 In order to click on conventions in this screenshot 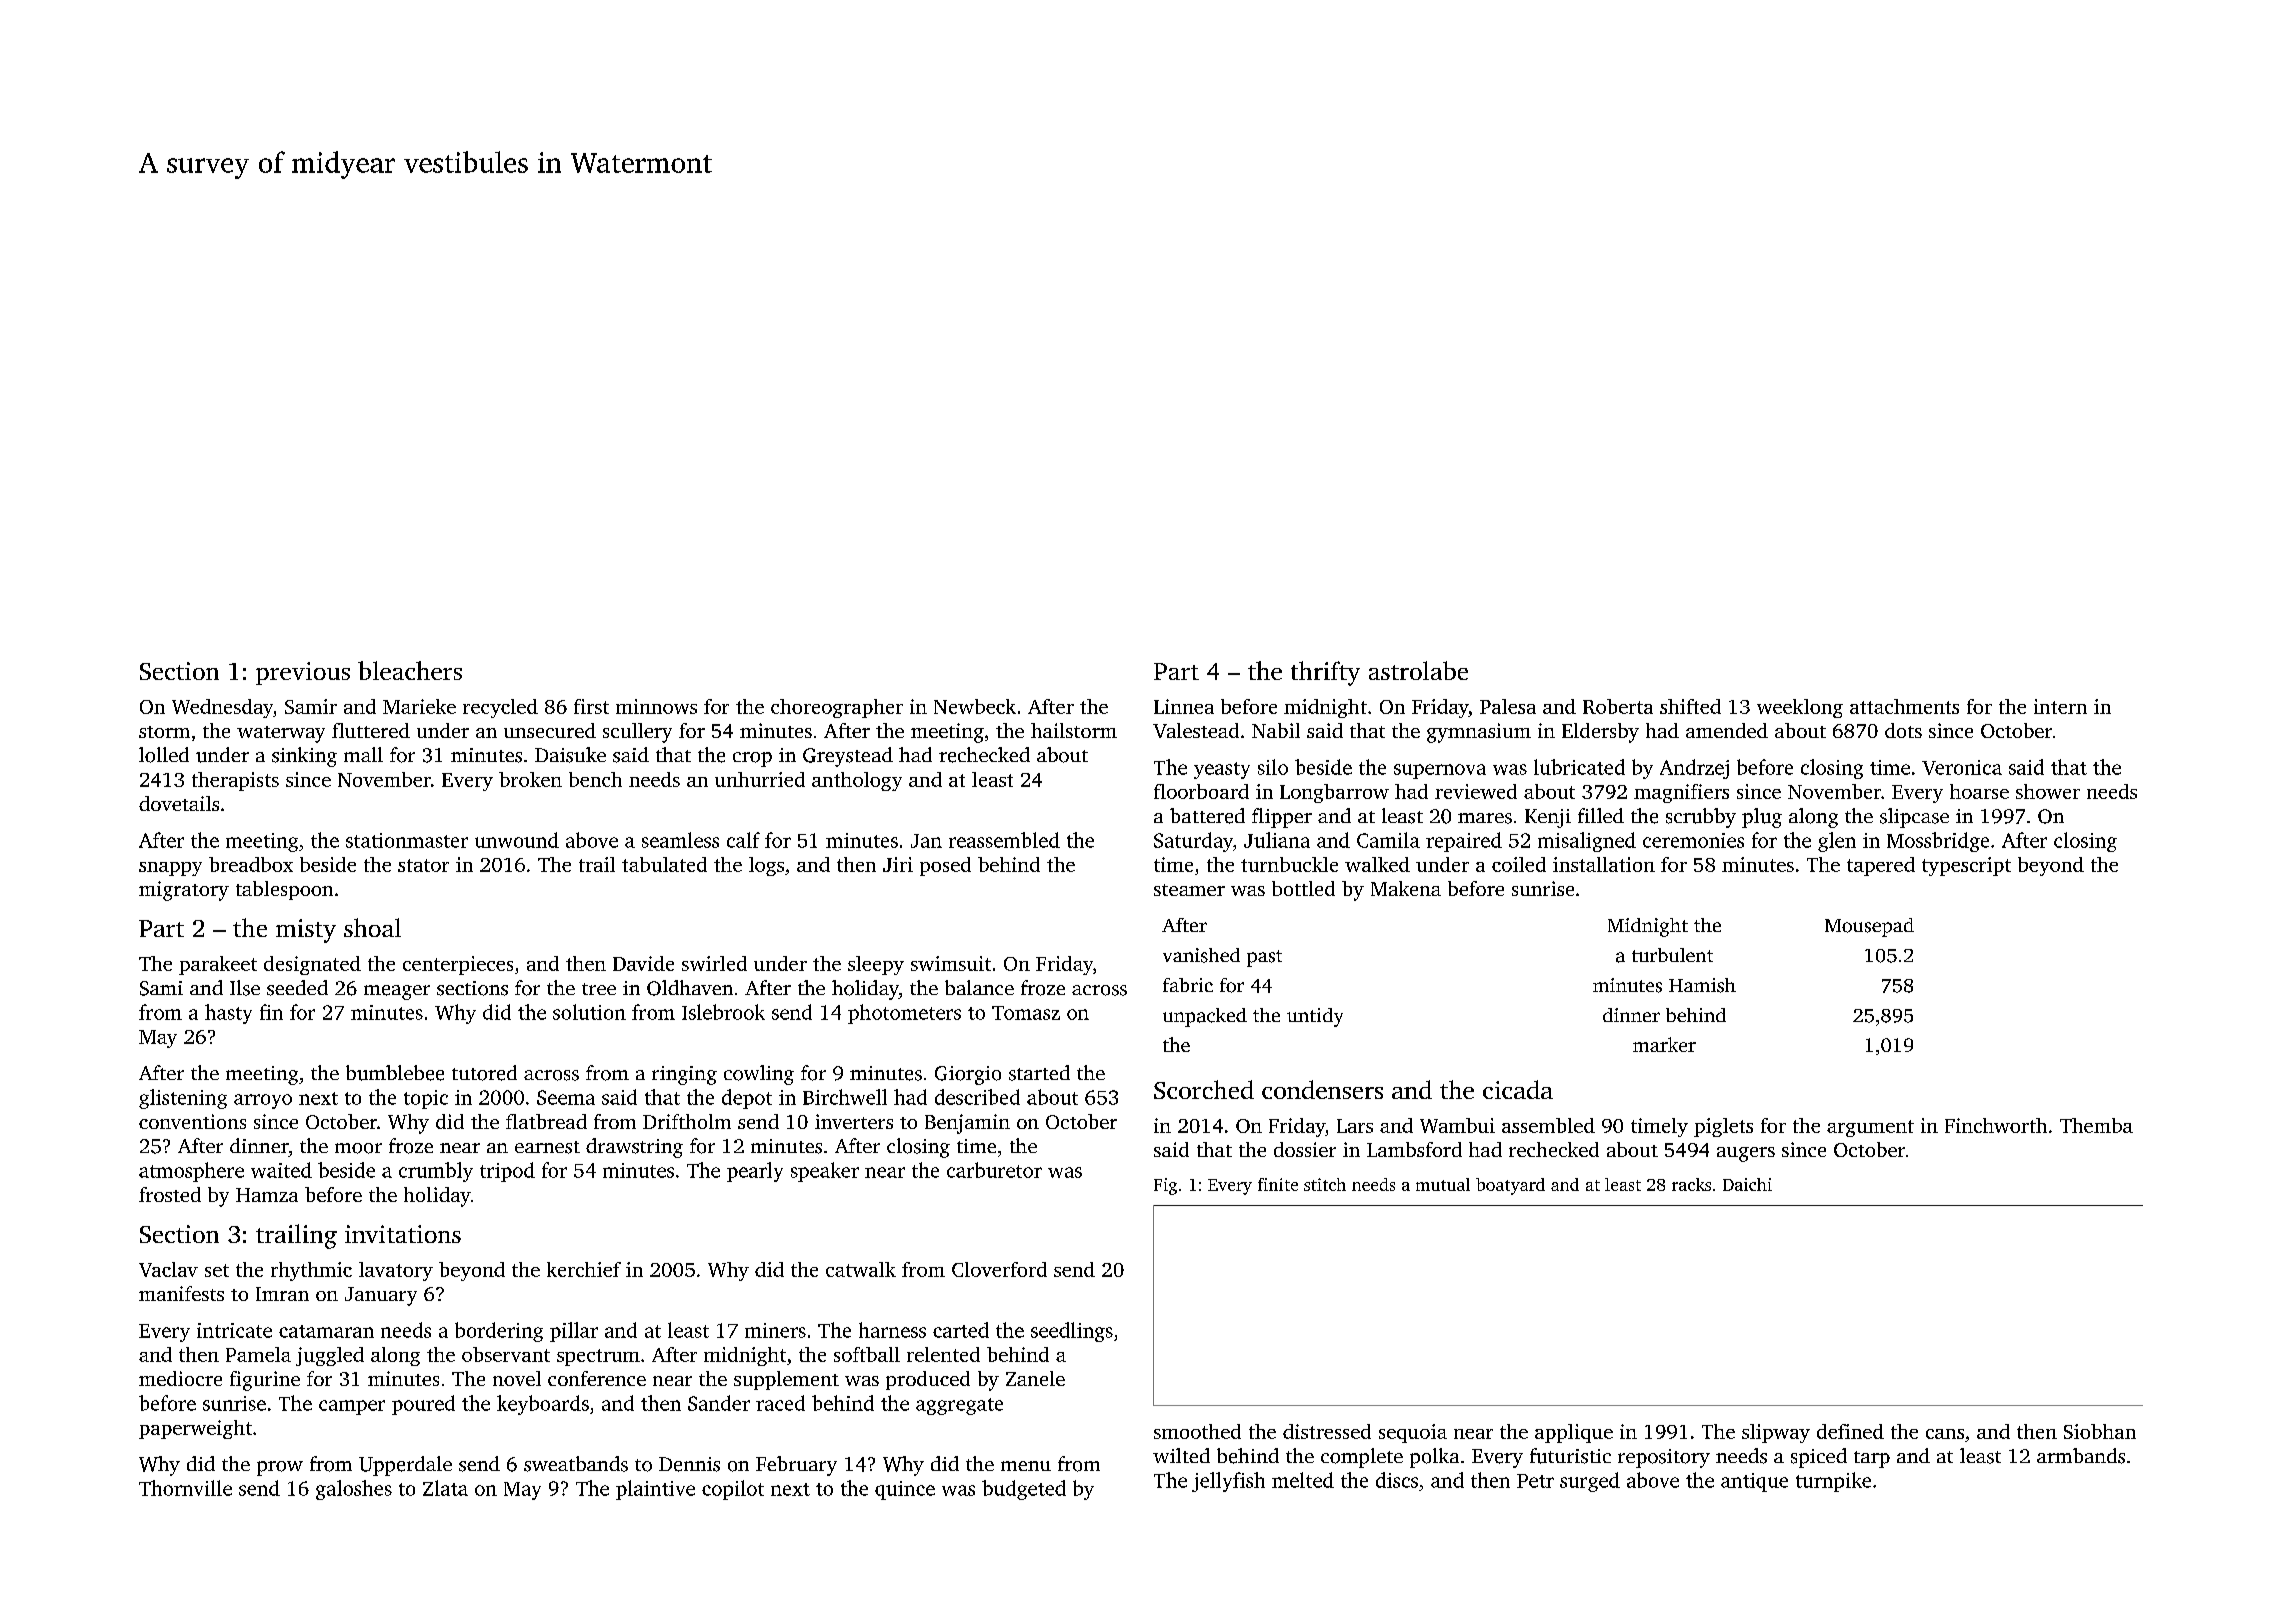, I will do `click(192, 1121)`.
